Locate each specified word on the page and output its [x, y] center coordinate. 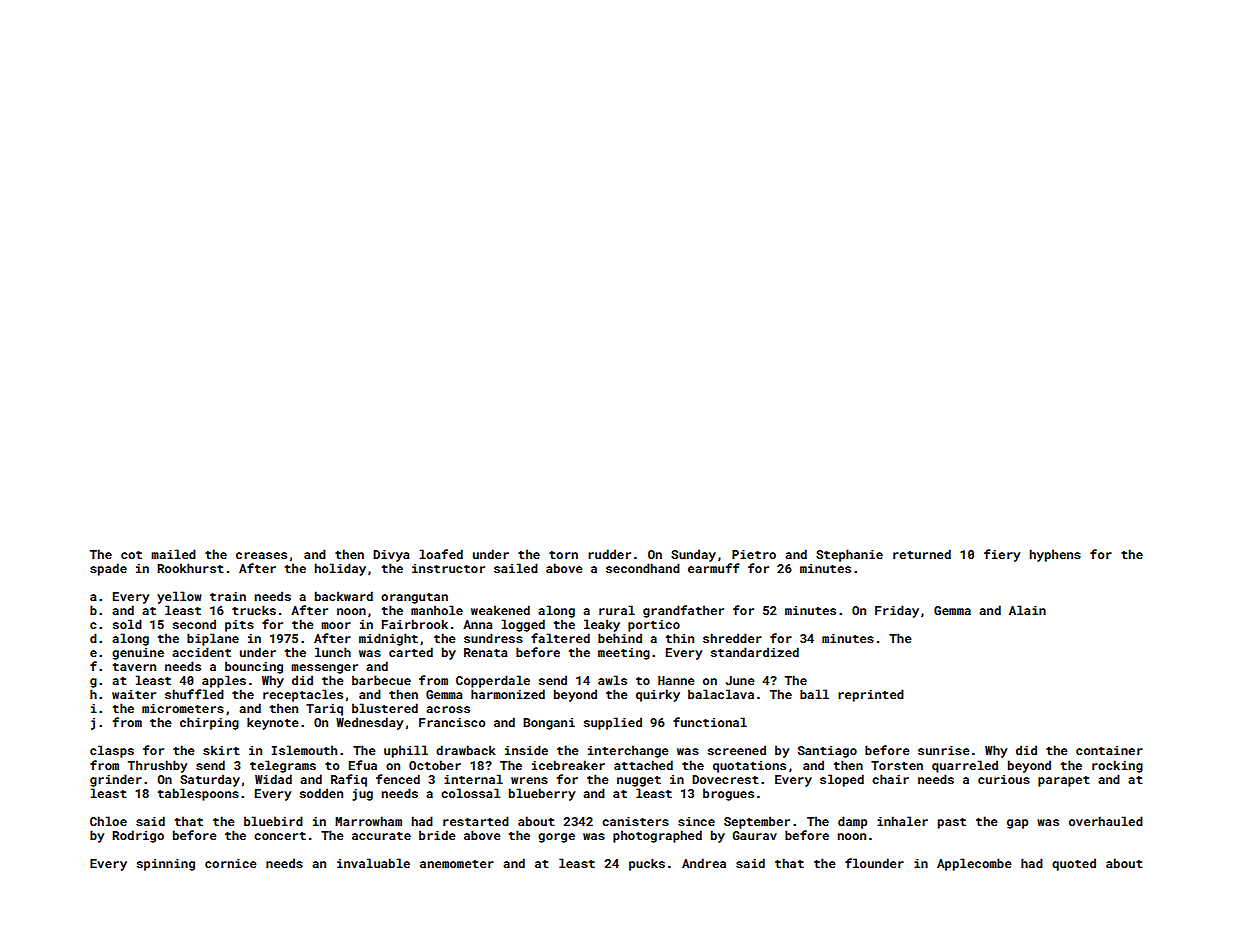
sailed [516, 568]
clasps [112, 751]
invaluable [373, 863]
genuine [138, 654]
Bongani [549, 724]
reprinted [871, 695]
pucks [647, 864]
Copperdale [493, 681]
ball [814, 694]
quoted [1074, 864]
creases [261, 555]
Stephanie [849, 555]
